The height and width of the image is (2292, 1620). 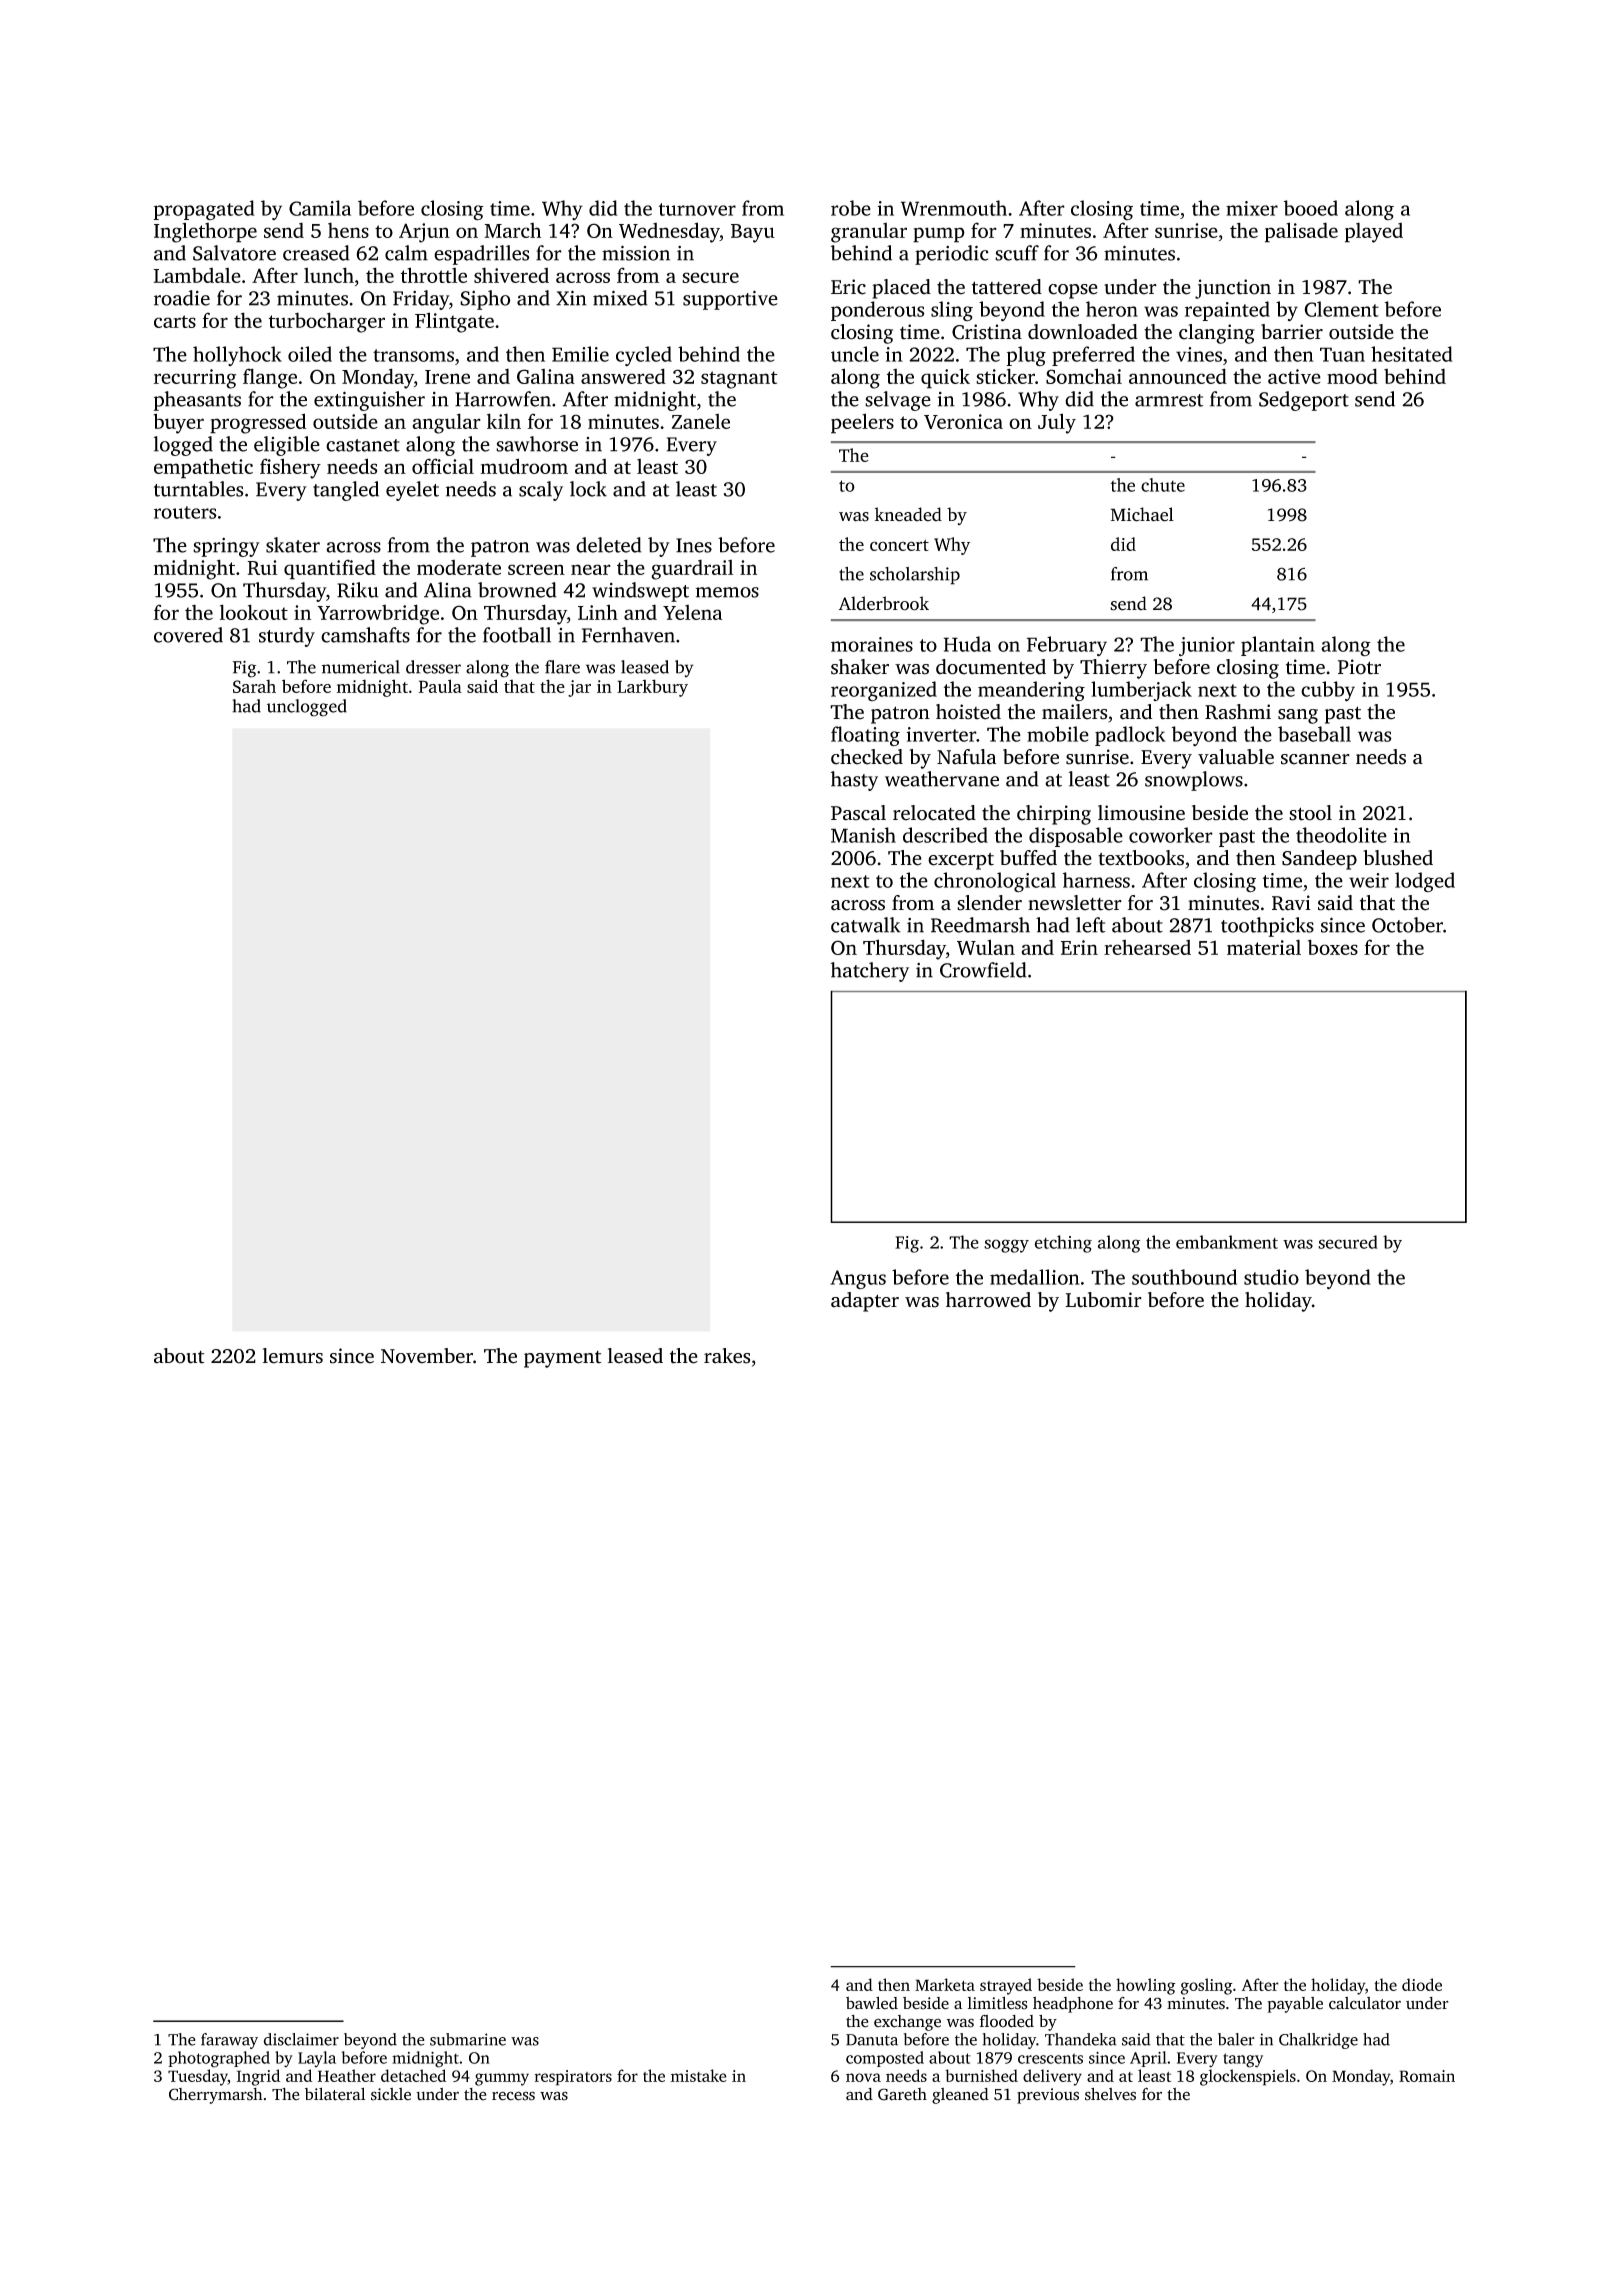 What do you see at coordinates (699, 2075) in the image?
I see `mistake` at bounding box center [699, 2075].
